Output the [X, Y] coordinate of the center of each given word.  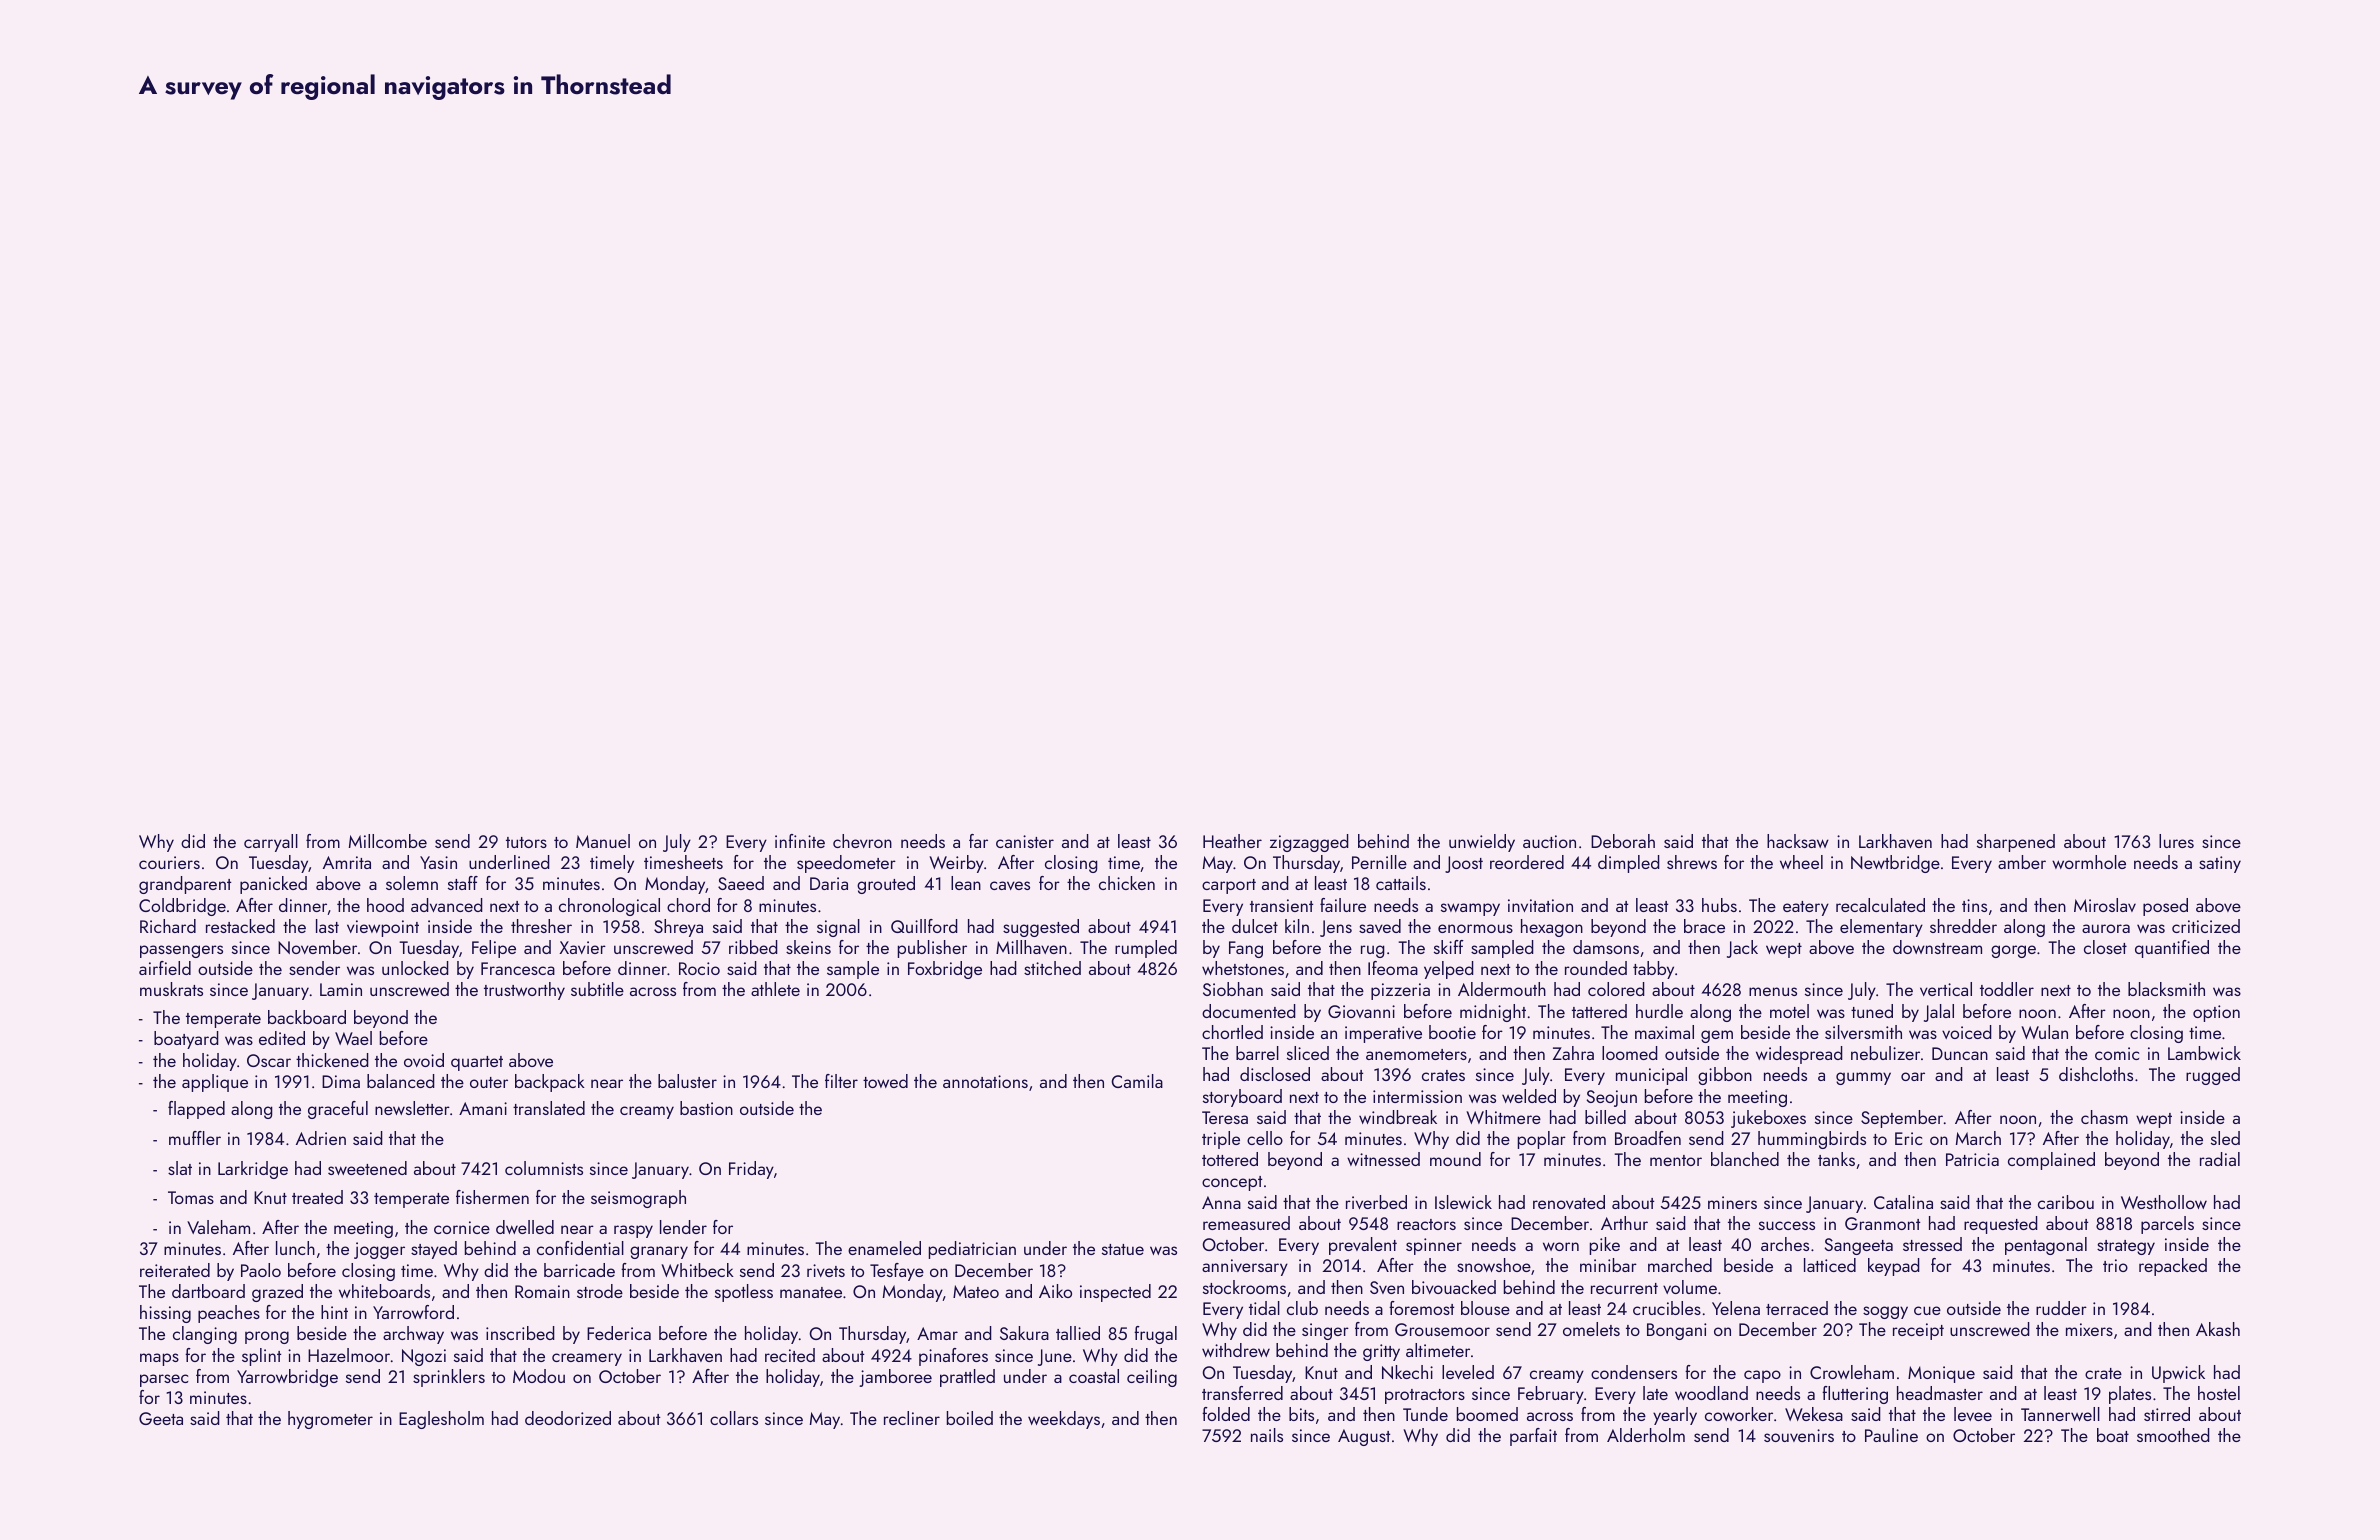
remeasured [1246, 1223]
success [1787, 1225]
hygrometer [330, 1420]
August [1364, 1437]
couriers [169, 862]
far [978, 841]
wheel [1801, 862]
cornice [462, 1227]
